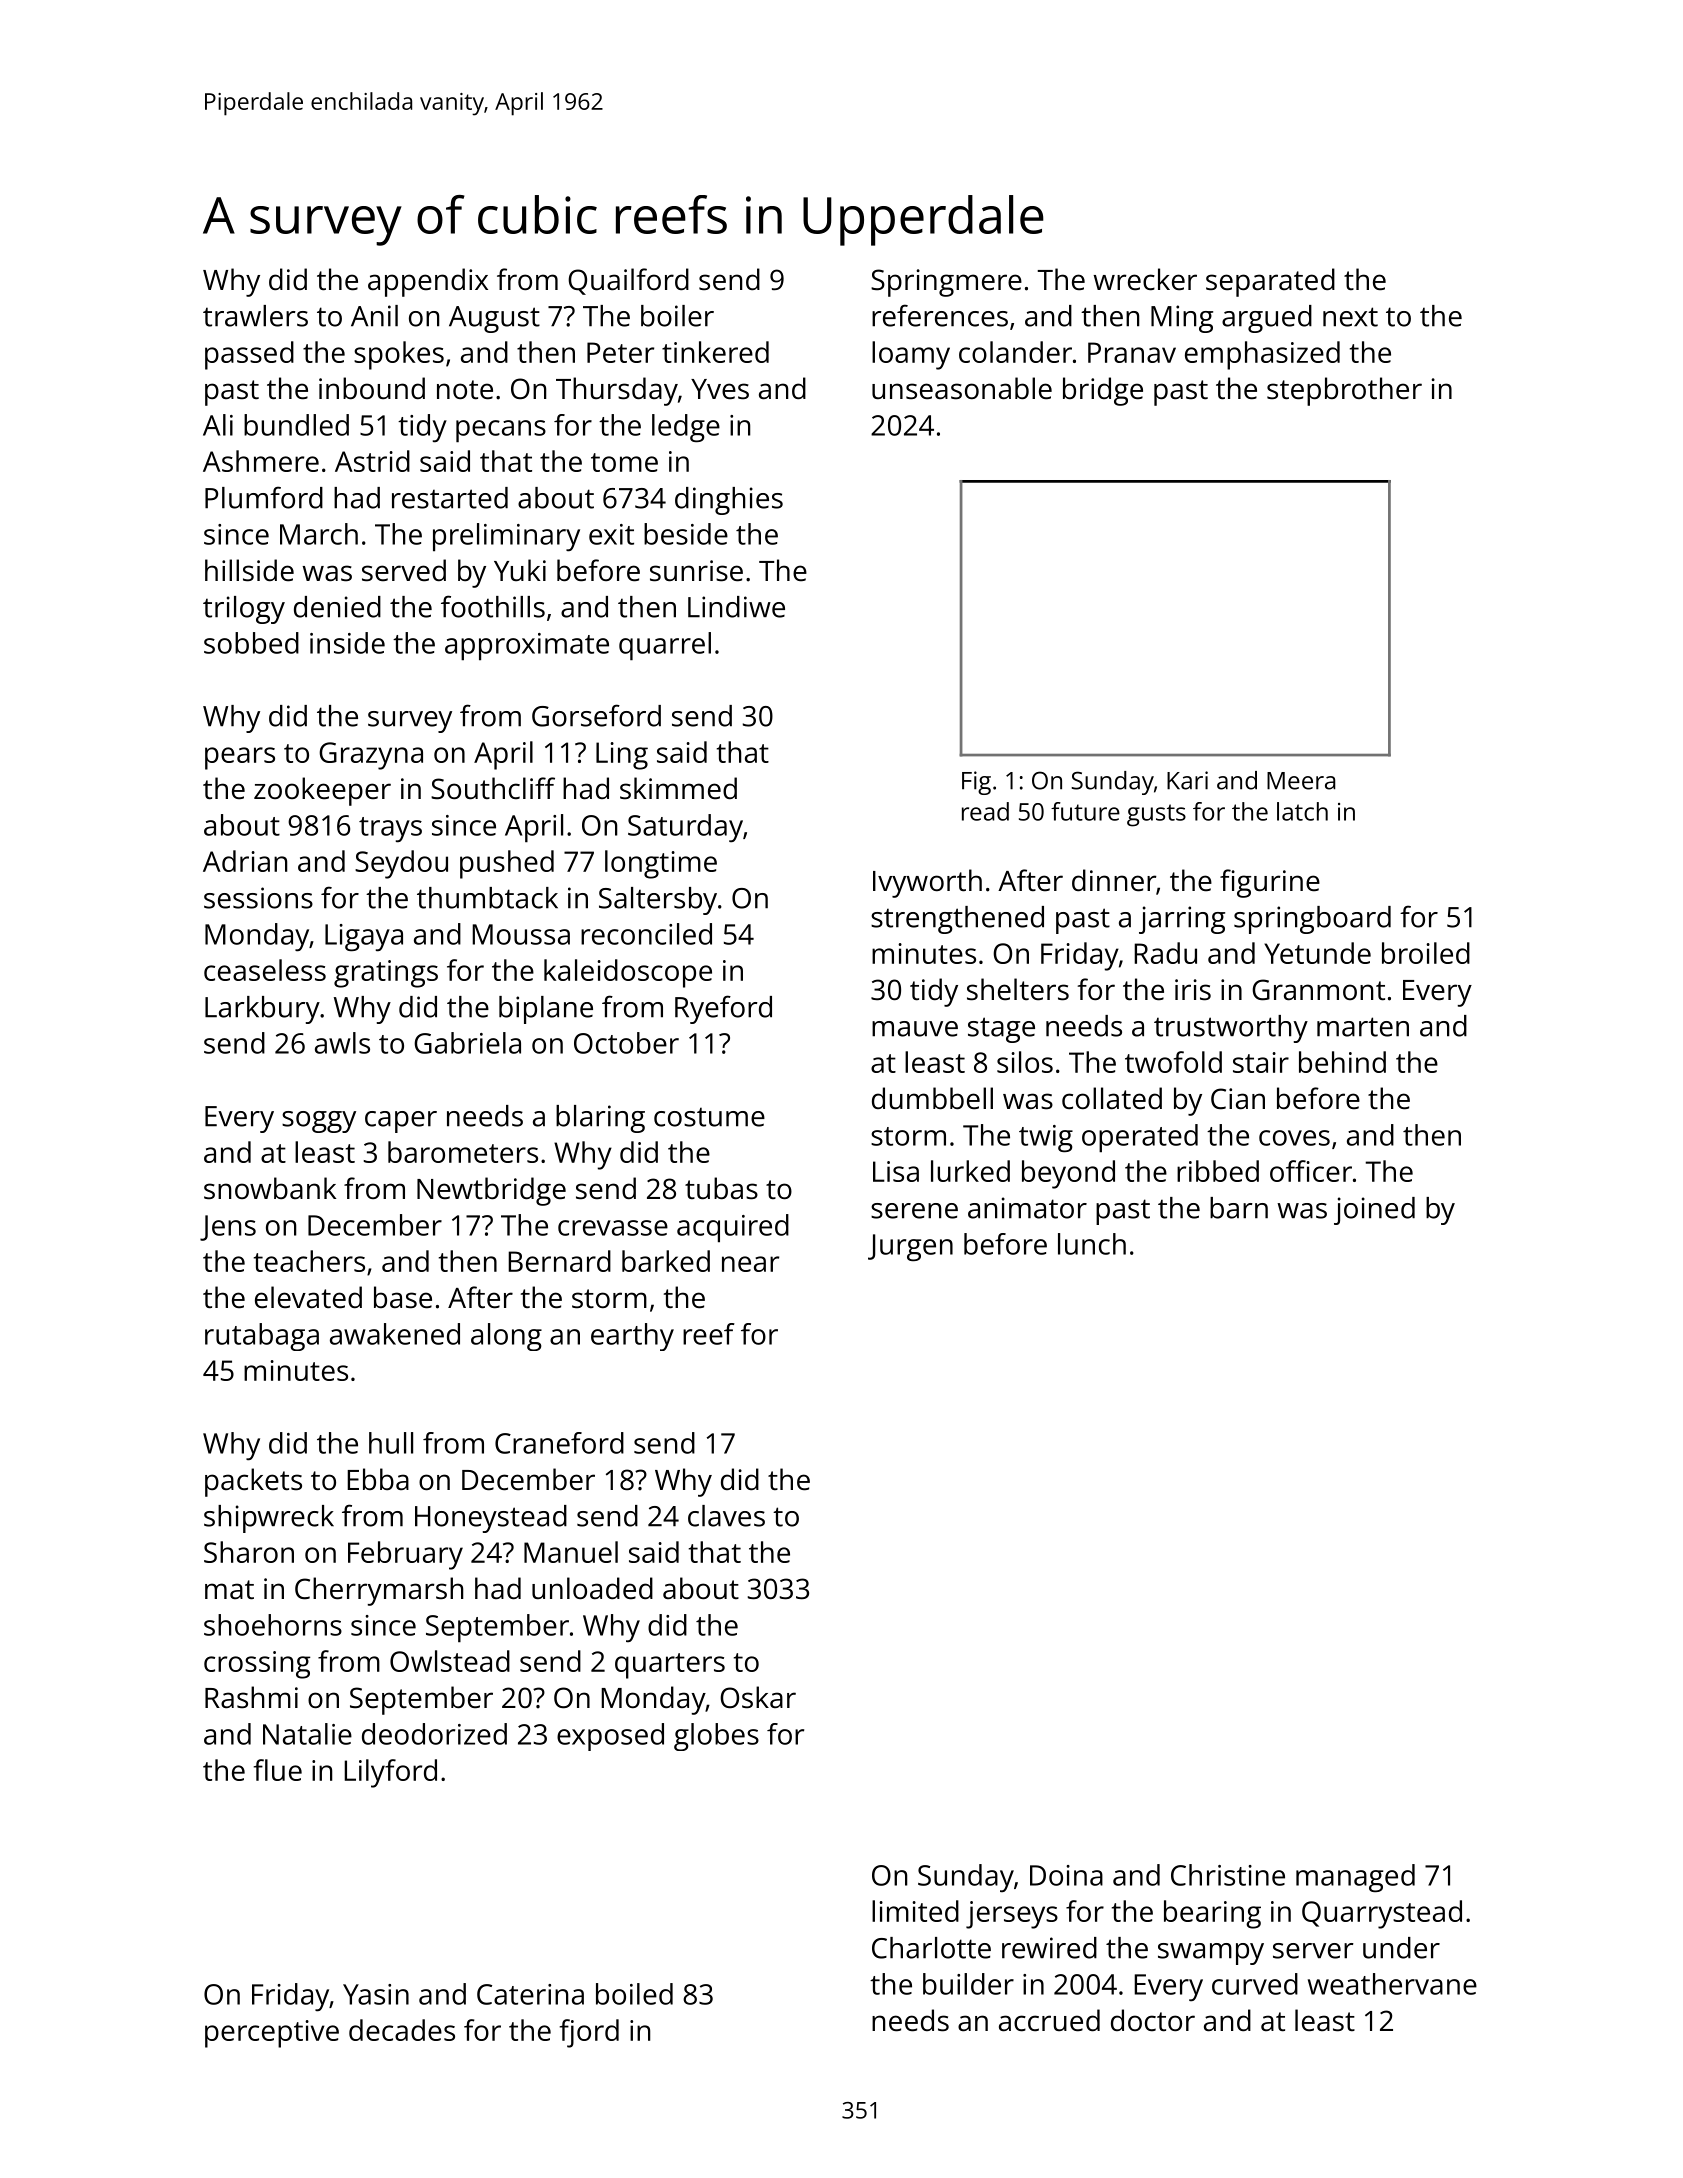  I want to click on barn, so click(1239, 1208).
